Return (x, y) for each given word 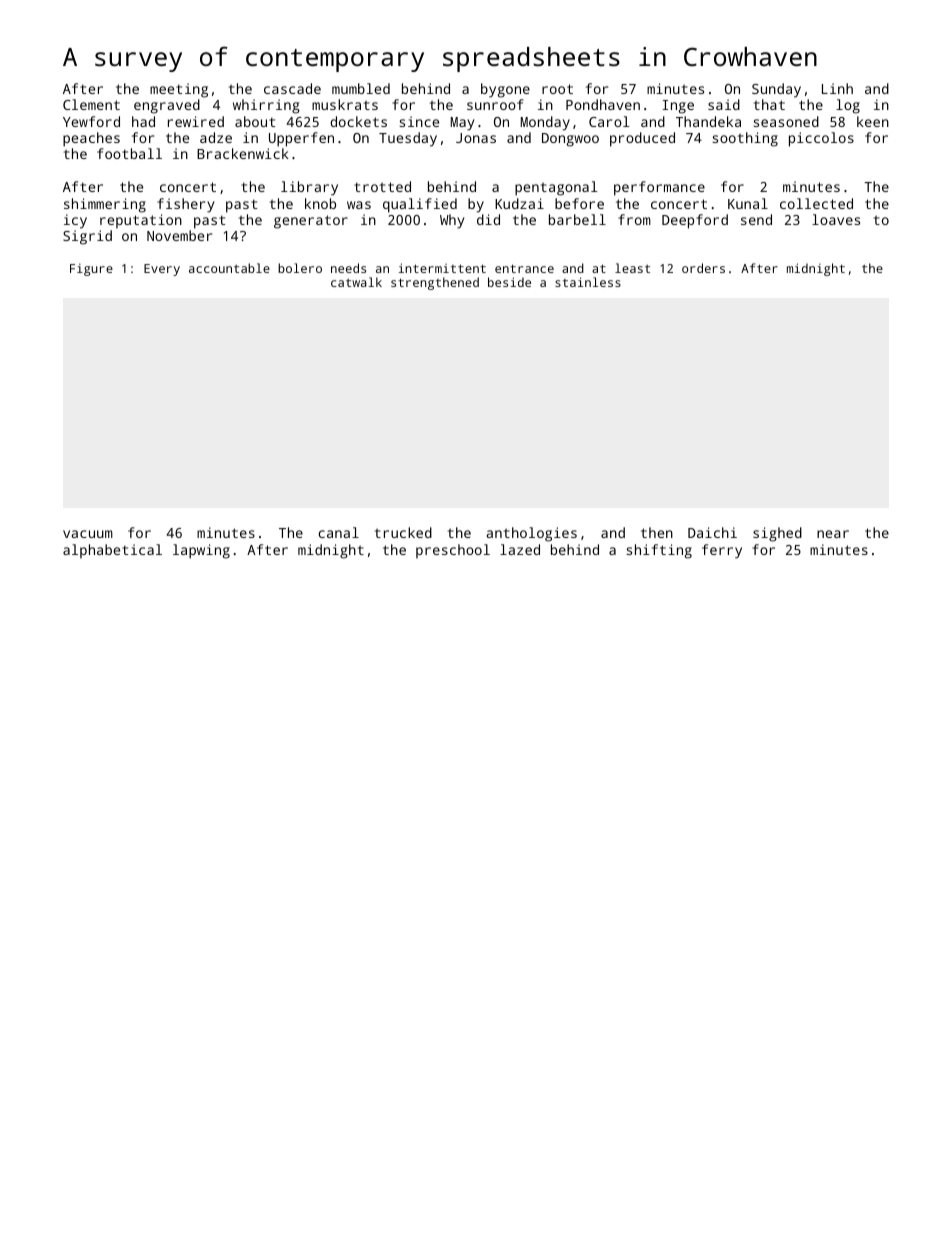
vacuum (88, 534)
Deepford (695, 221)
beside (509, 282)
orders (703, 268)
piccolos (821, 139)
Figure (91, 270)
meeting (179, 90)
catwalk (356, 282)
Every (162, 270)
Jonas (476, 138)
